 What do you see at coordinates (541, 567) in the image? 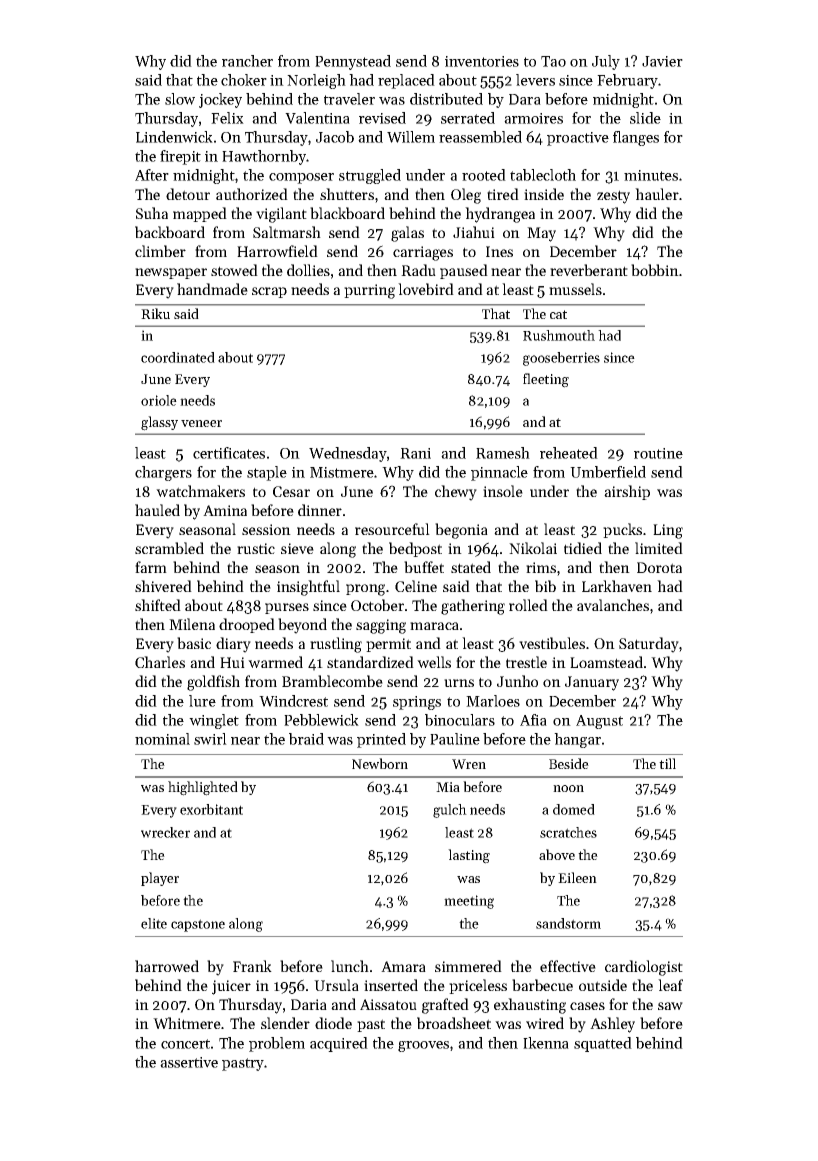
I see `rims` at bounding box center [541, 567].
